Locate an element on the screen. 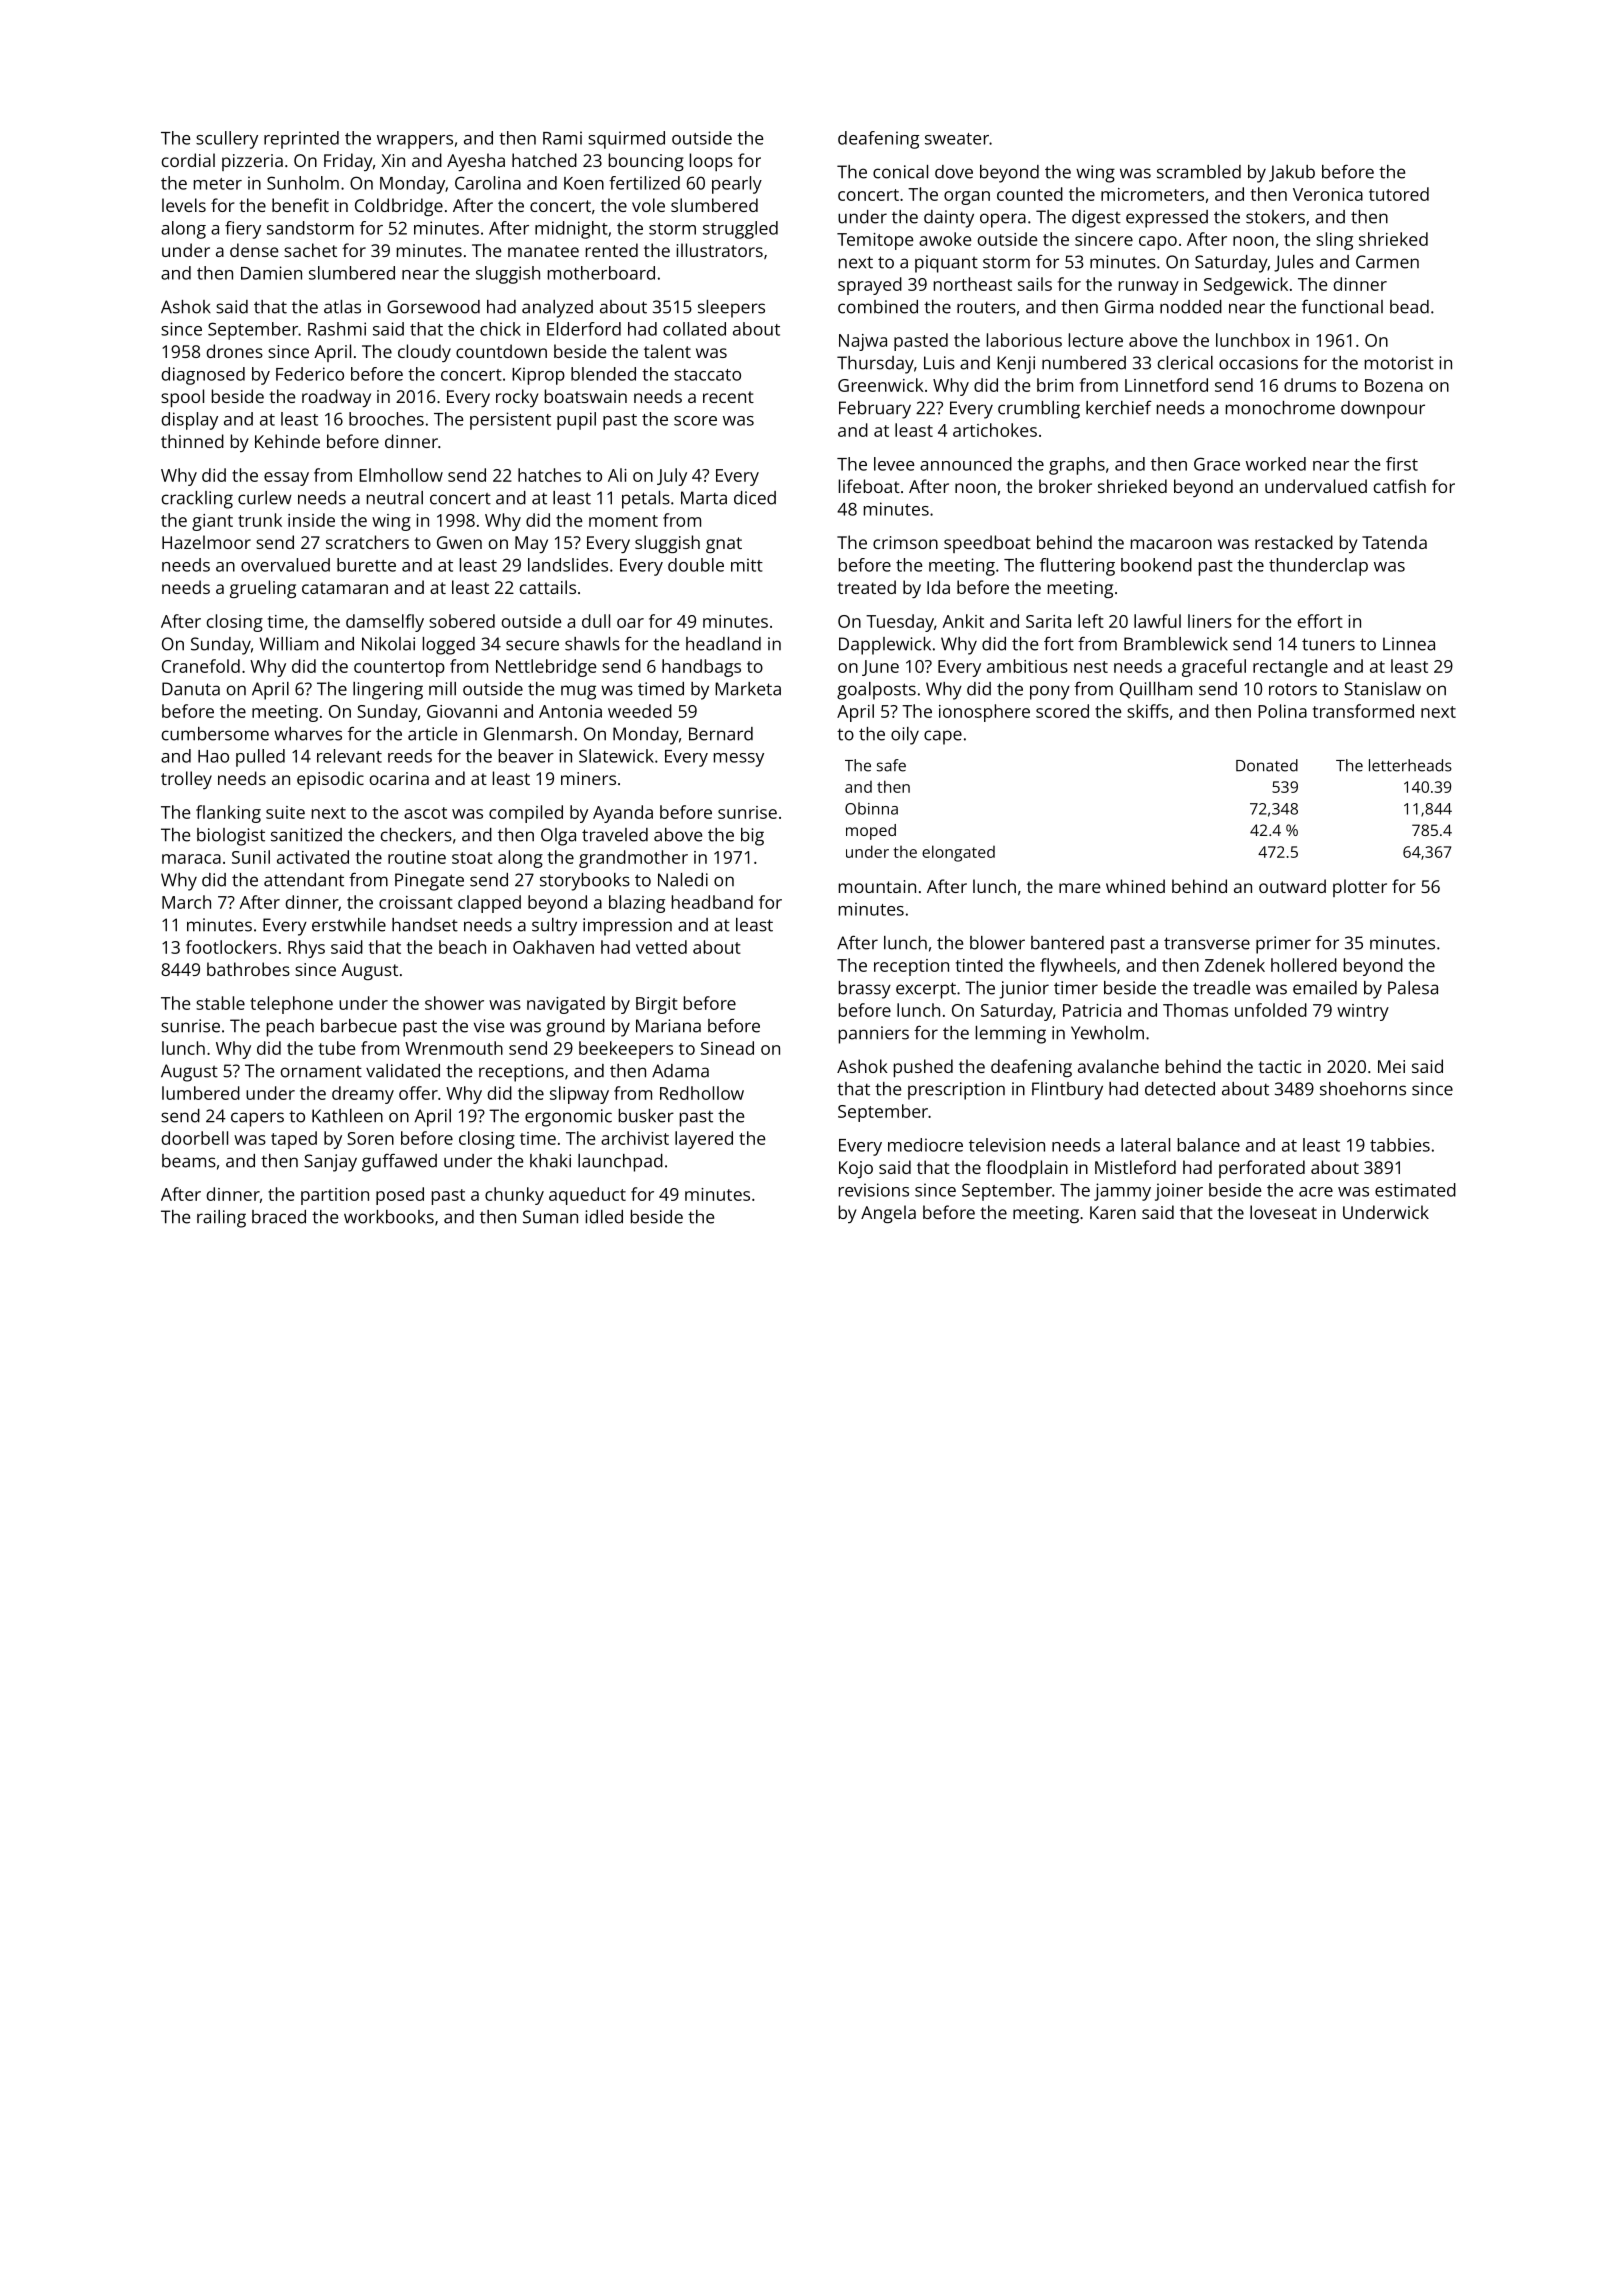  sleepers is located at coordinates (731, 309).
